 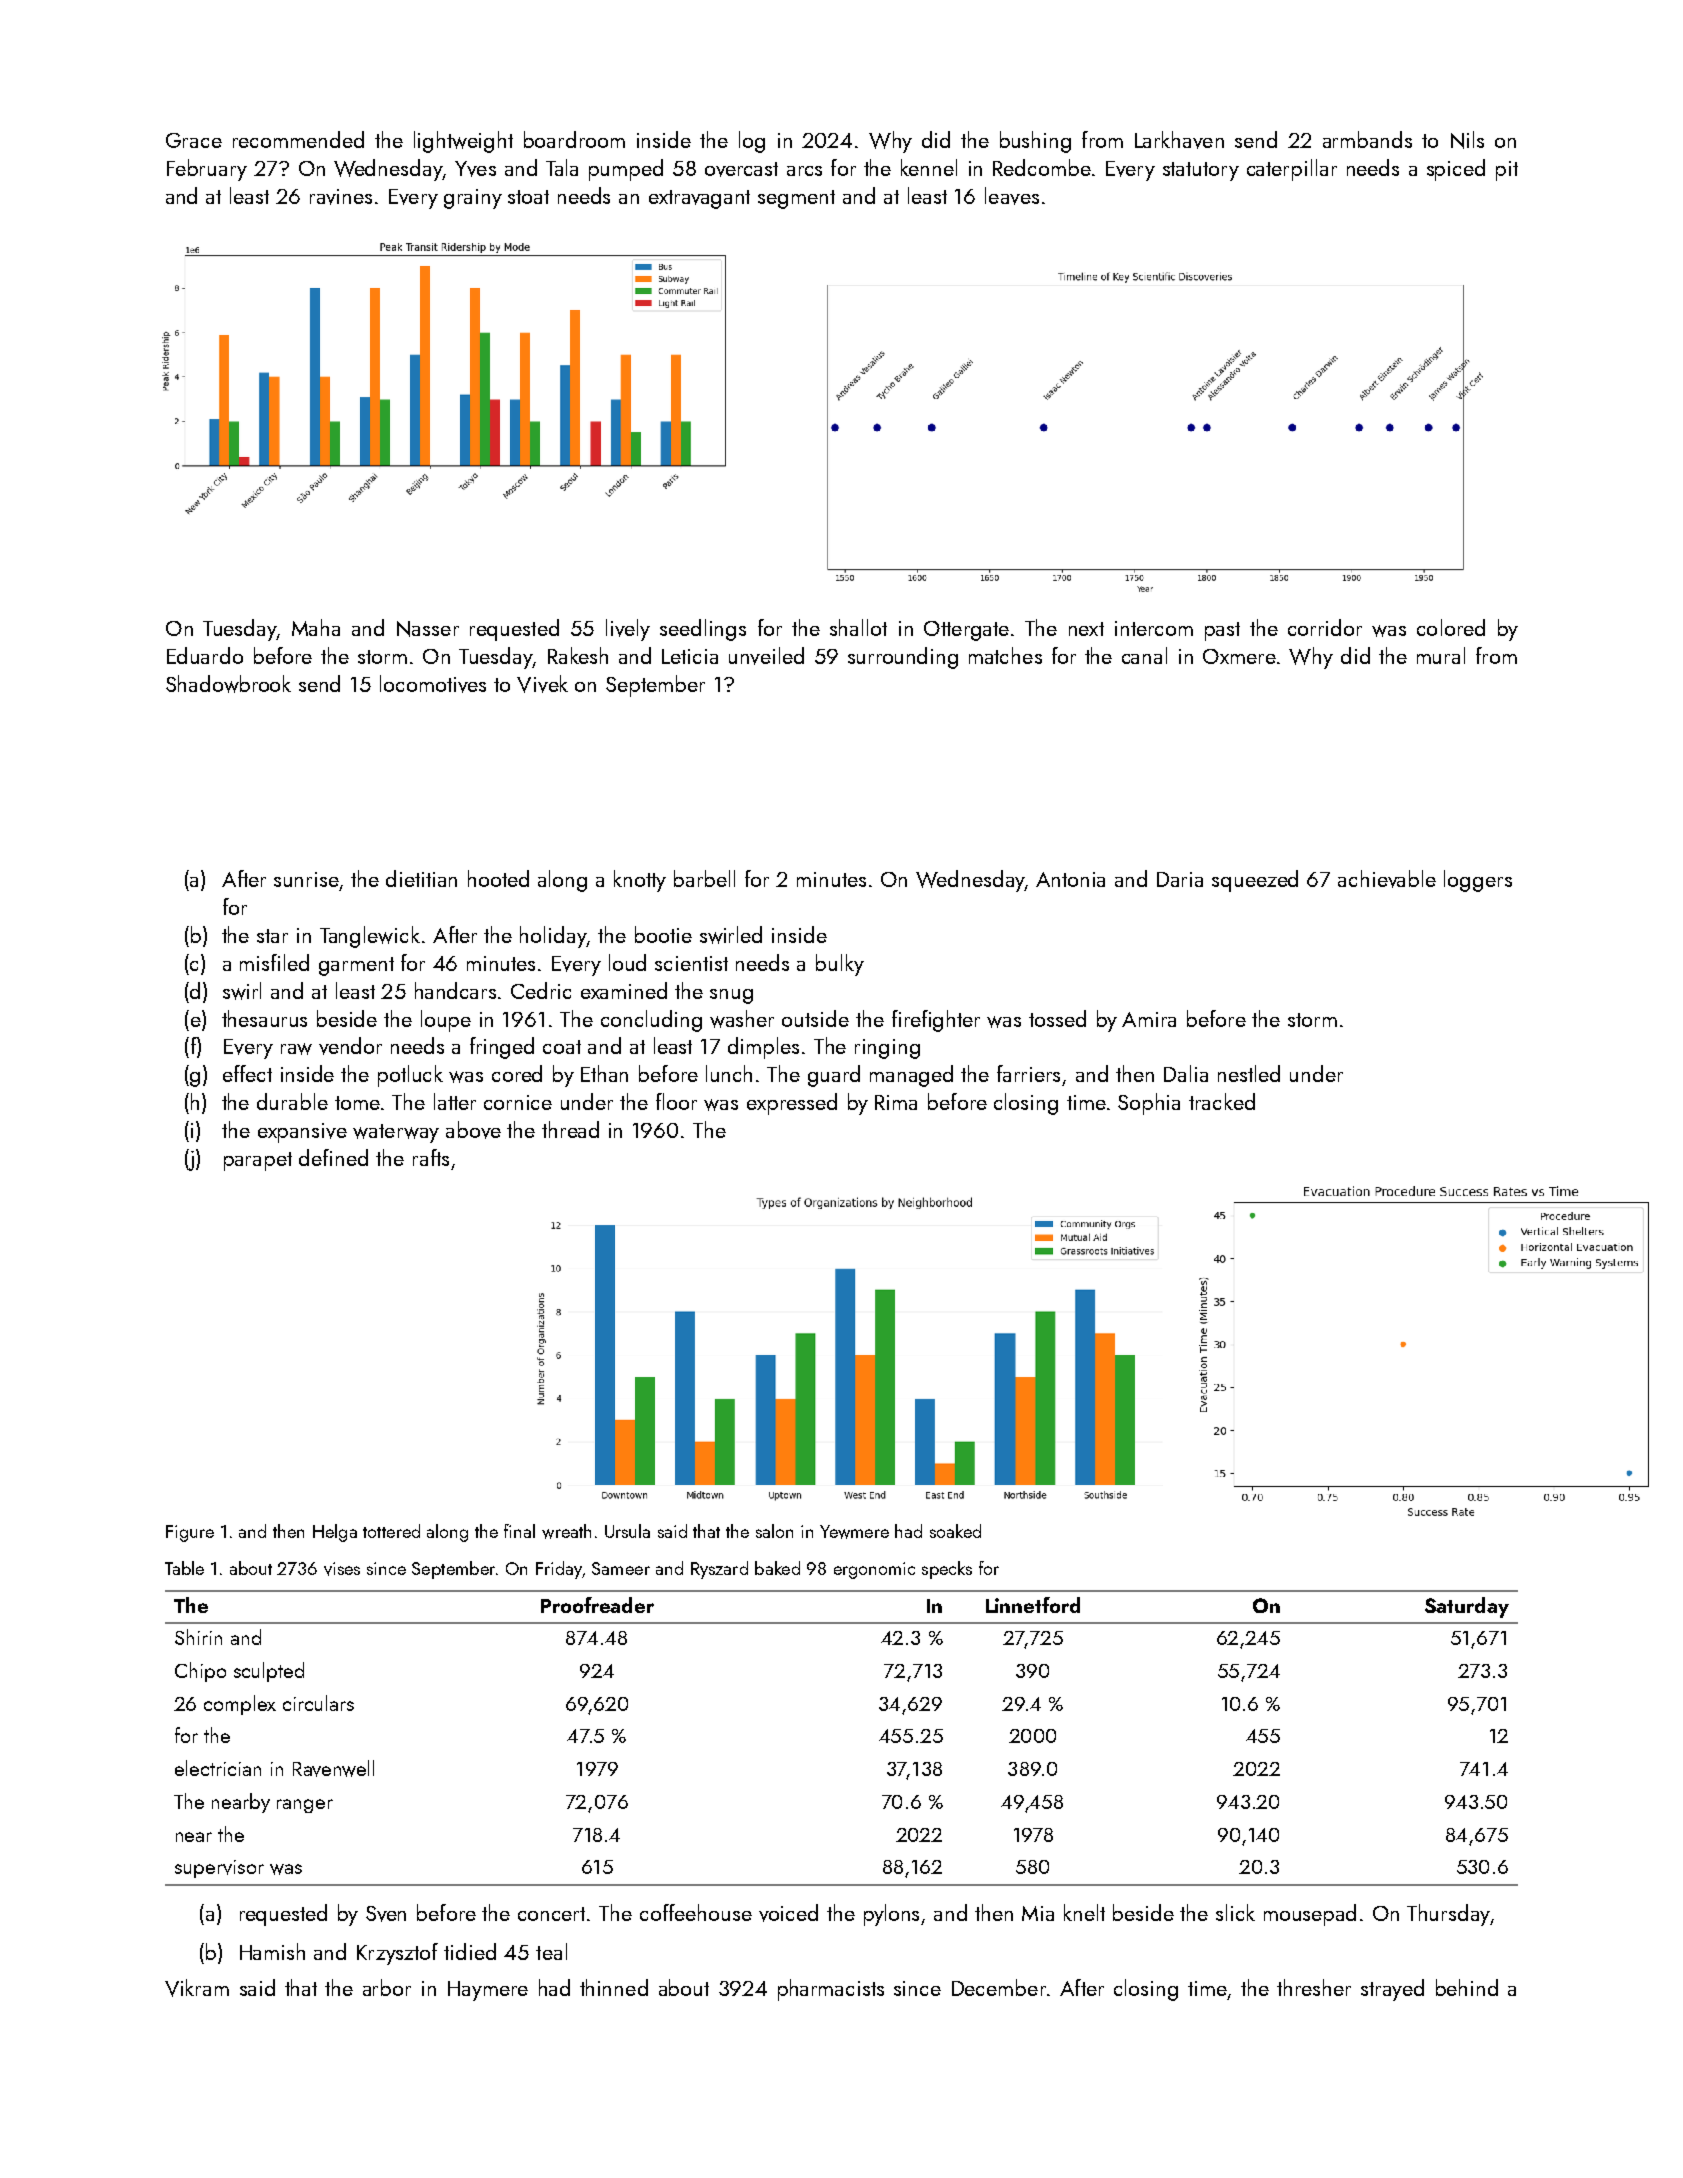 What do you see at coordinates (473, 199) in the image?
I see `grainy` at bounding box center [473, 199].
